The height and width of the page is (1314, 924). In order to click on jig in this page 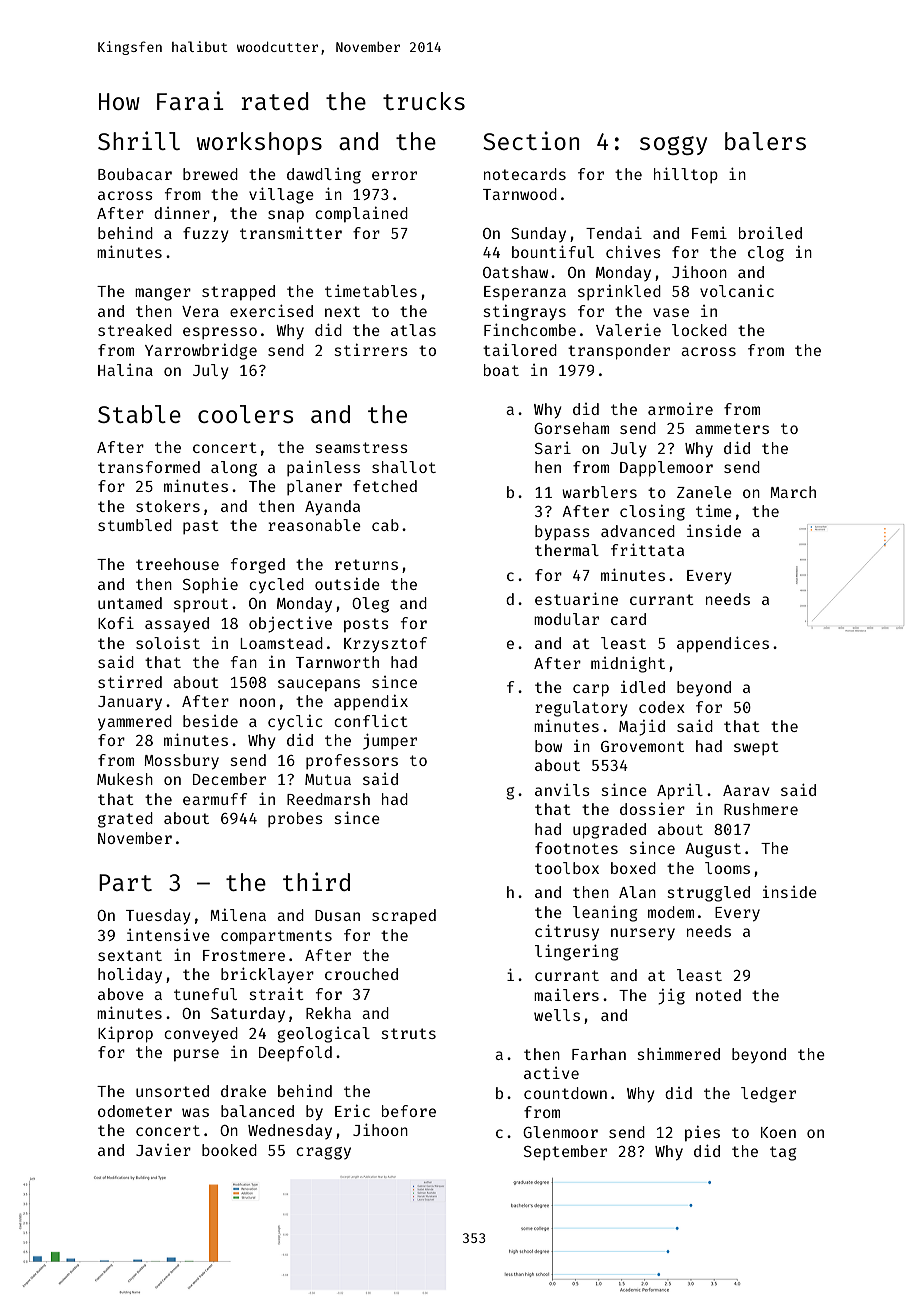, I will do `click(671, 997)`.
